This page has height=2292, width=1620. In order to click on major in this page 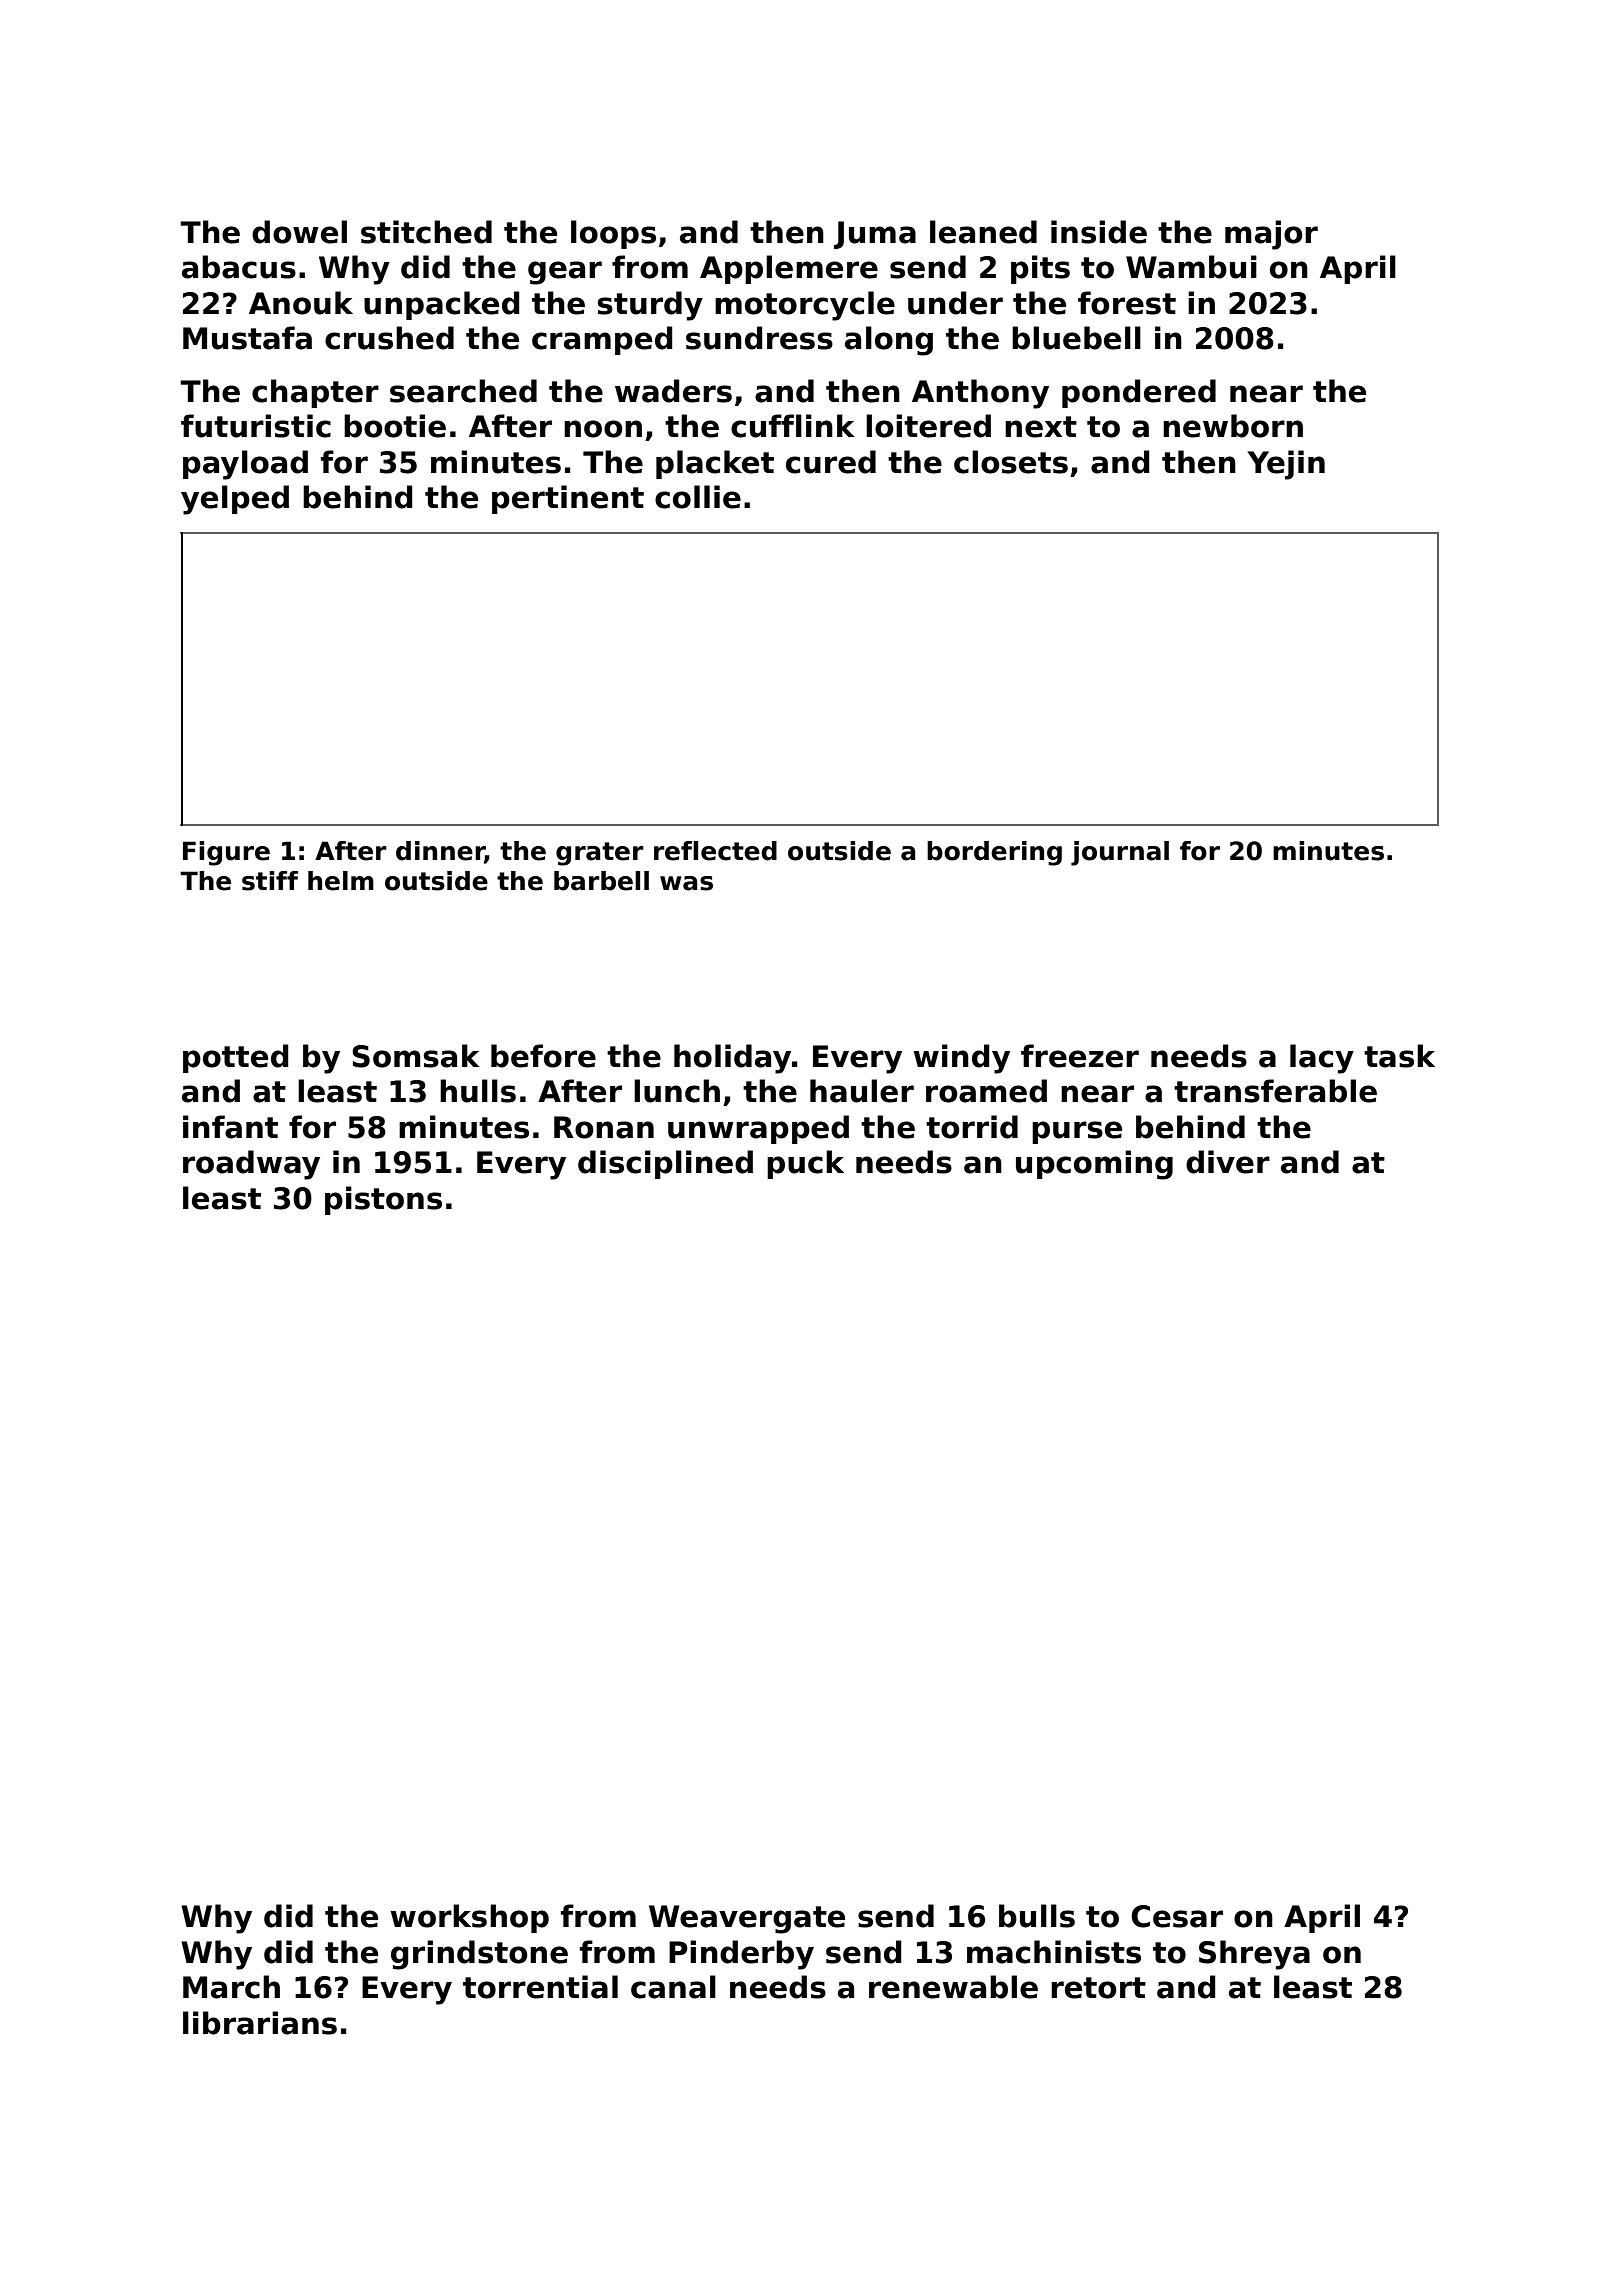, I will do `click(1271, 235)`.
